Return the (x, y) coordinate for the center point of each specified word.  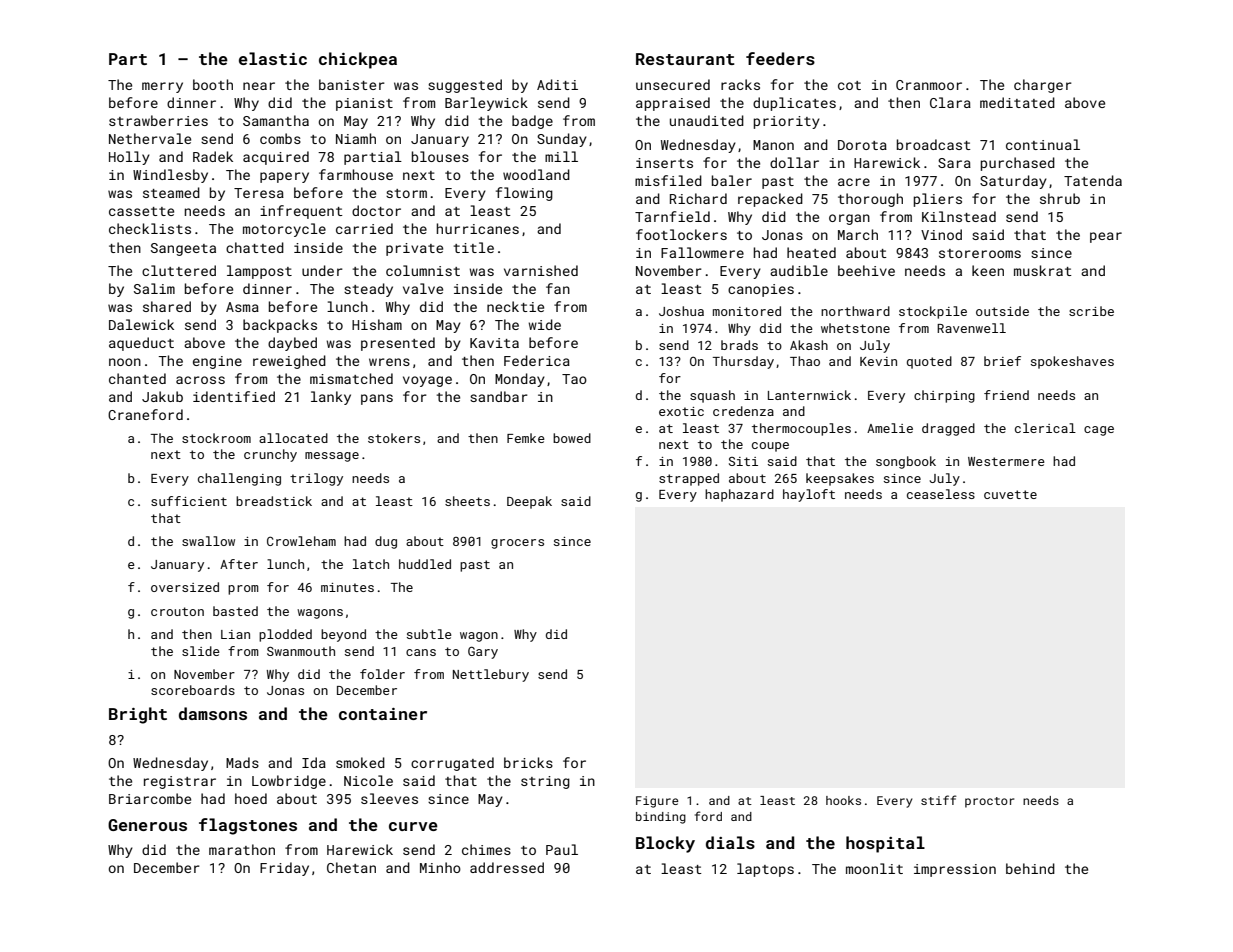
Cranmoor (929, 85)
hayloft (809, 495)
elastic (273, 58)
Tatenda (1093, 180)
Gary (483, 652)
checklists (150, 228)
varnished (541, 270)
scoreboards (193, 690)
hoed (251, 798)
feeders (780, 58)
